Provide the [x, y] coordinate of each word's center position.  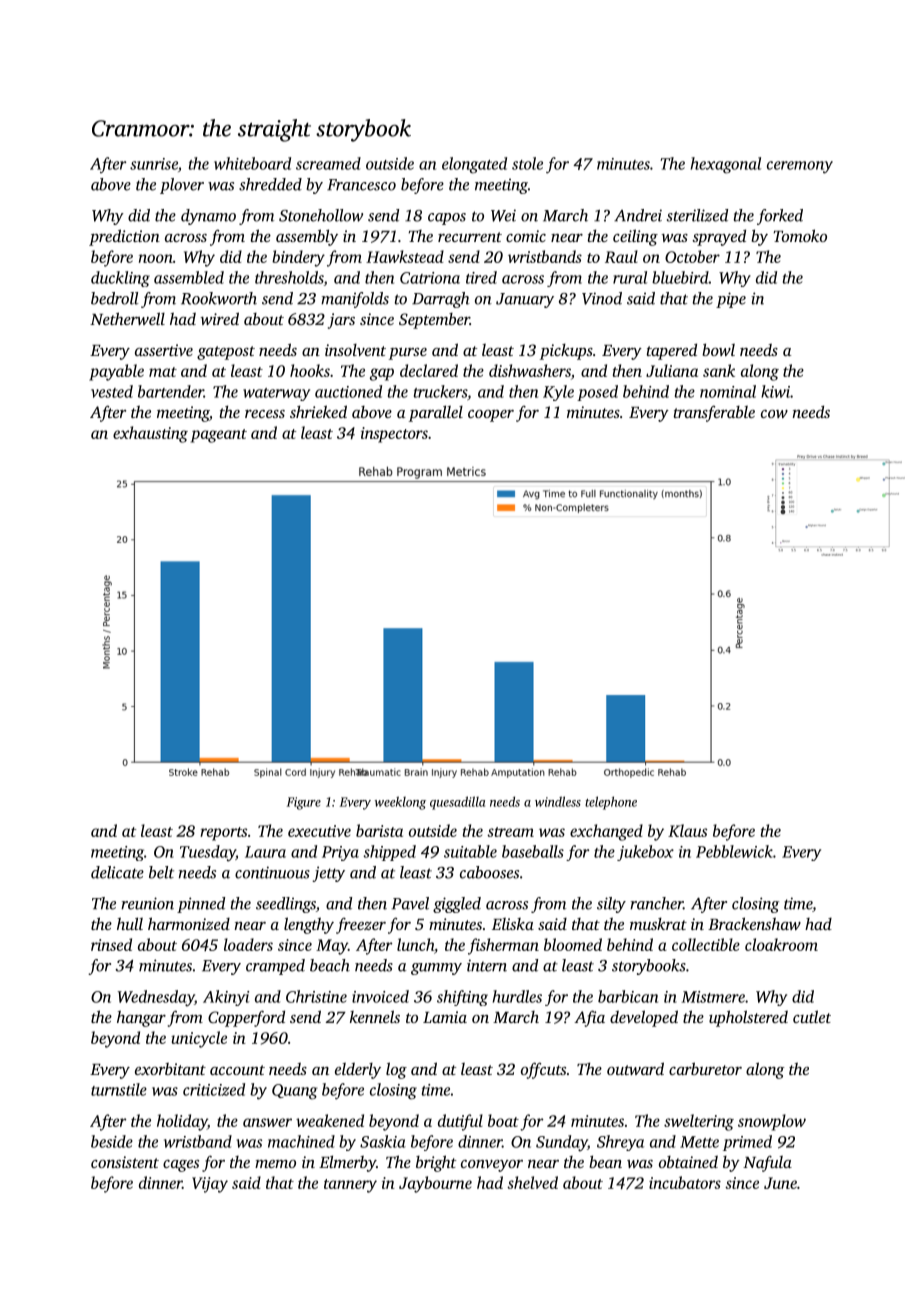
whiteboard [252, 163]
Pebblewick [734, 851]
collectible [706, 944]
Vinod [602, 298]
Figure [304, 803]
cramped [275, 967]
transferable [714, 413]
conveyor [492, 1166]
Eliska [513, 924]
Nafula [767, 1164]
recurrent [470, 237]
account [237, 1070]
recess [265, 414]
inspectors [394, 435]
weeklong [400, 803]
